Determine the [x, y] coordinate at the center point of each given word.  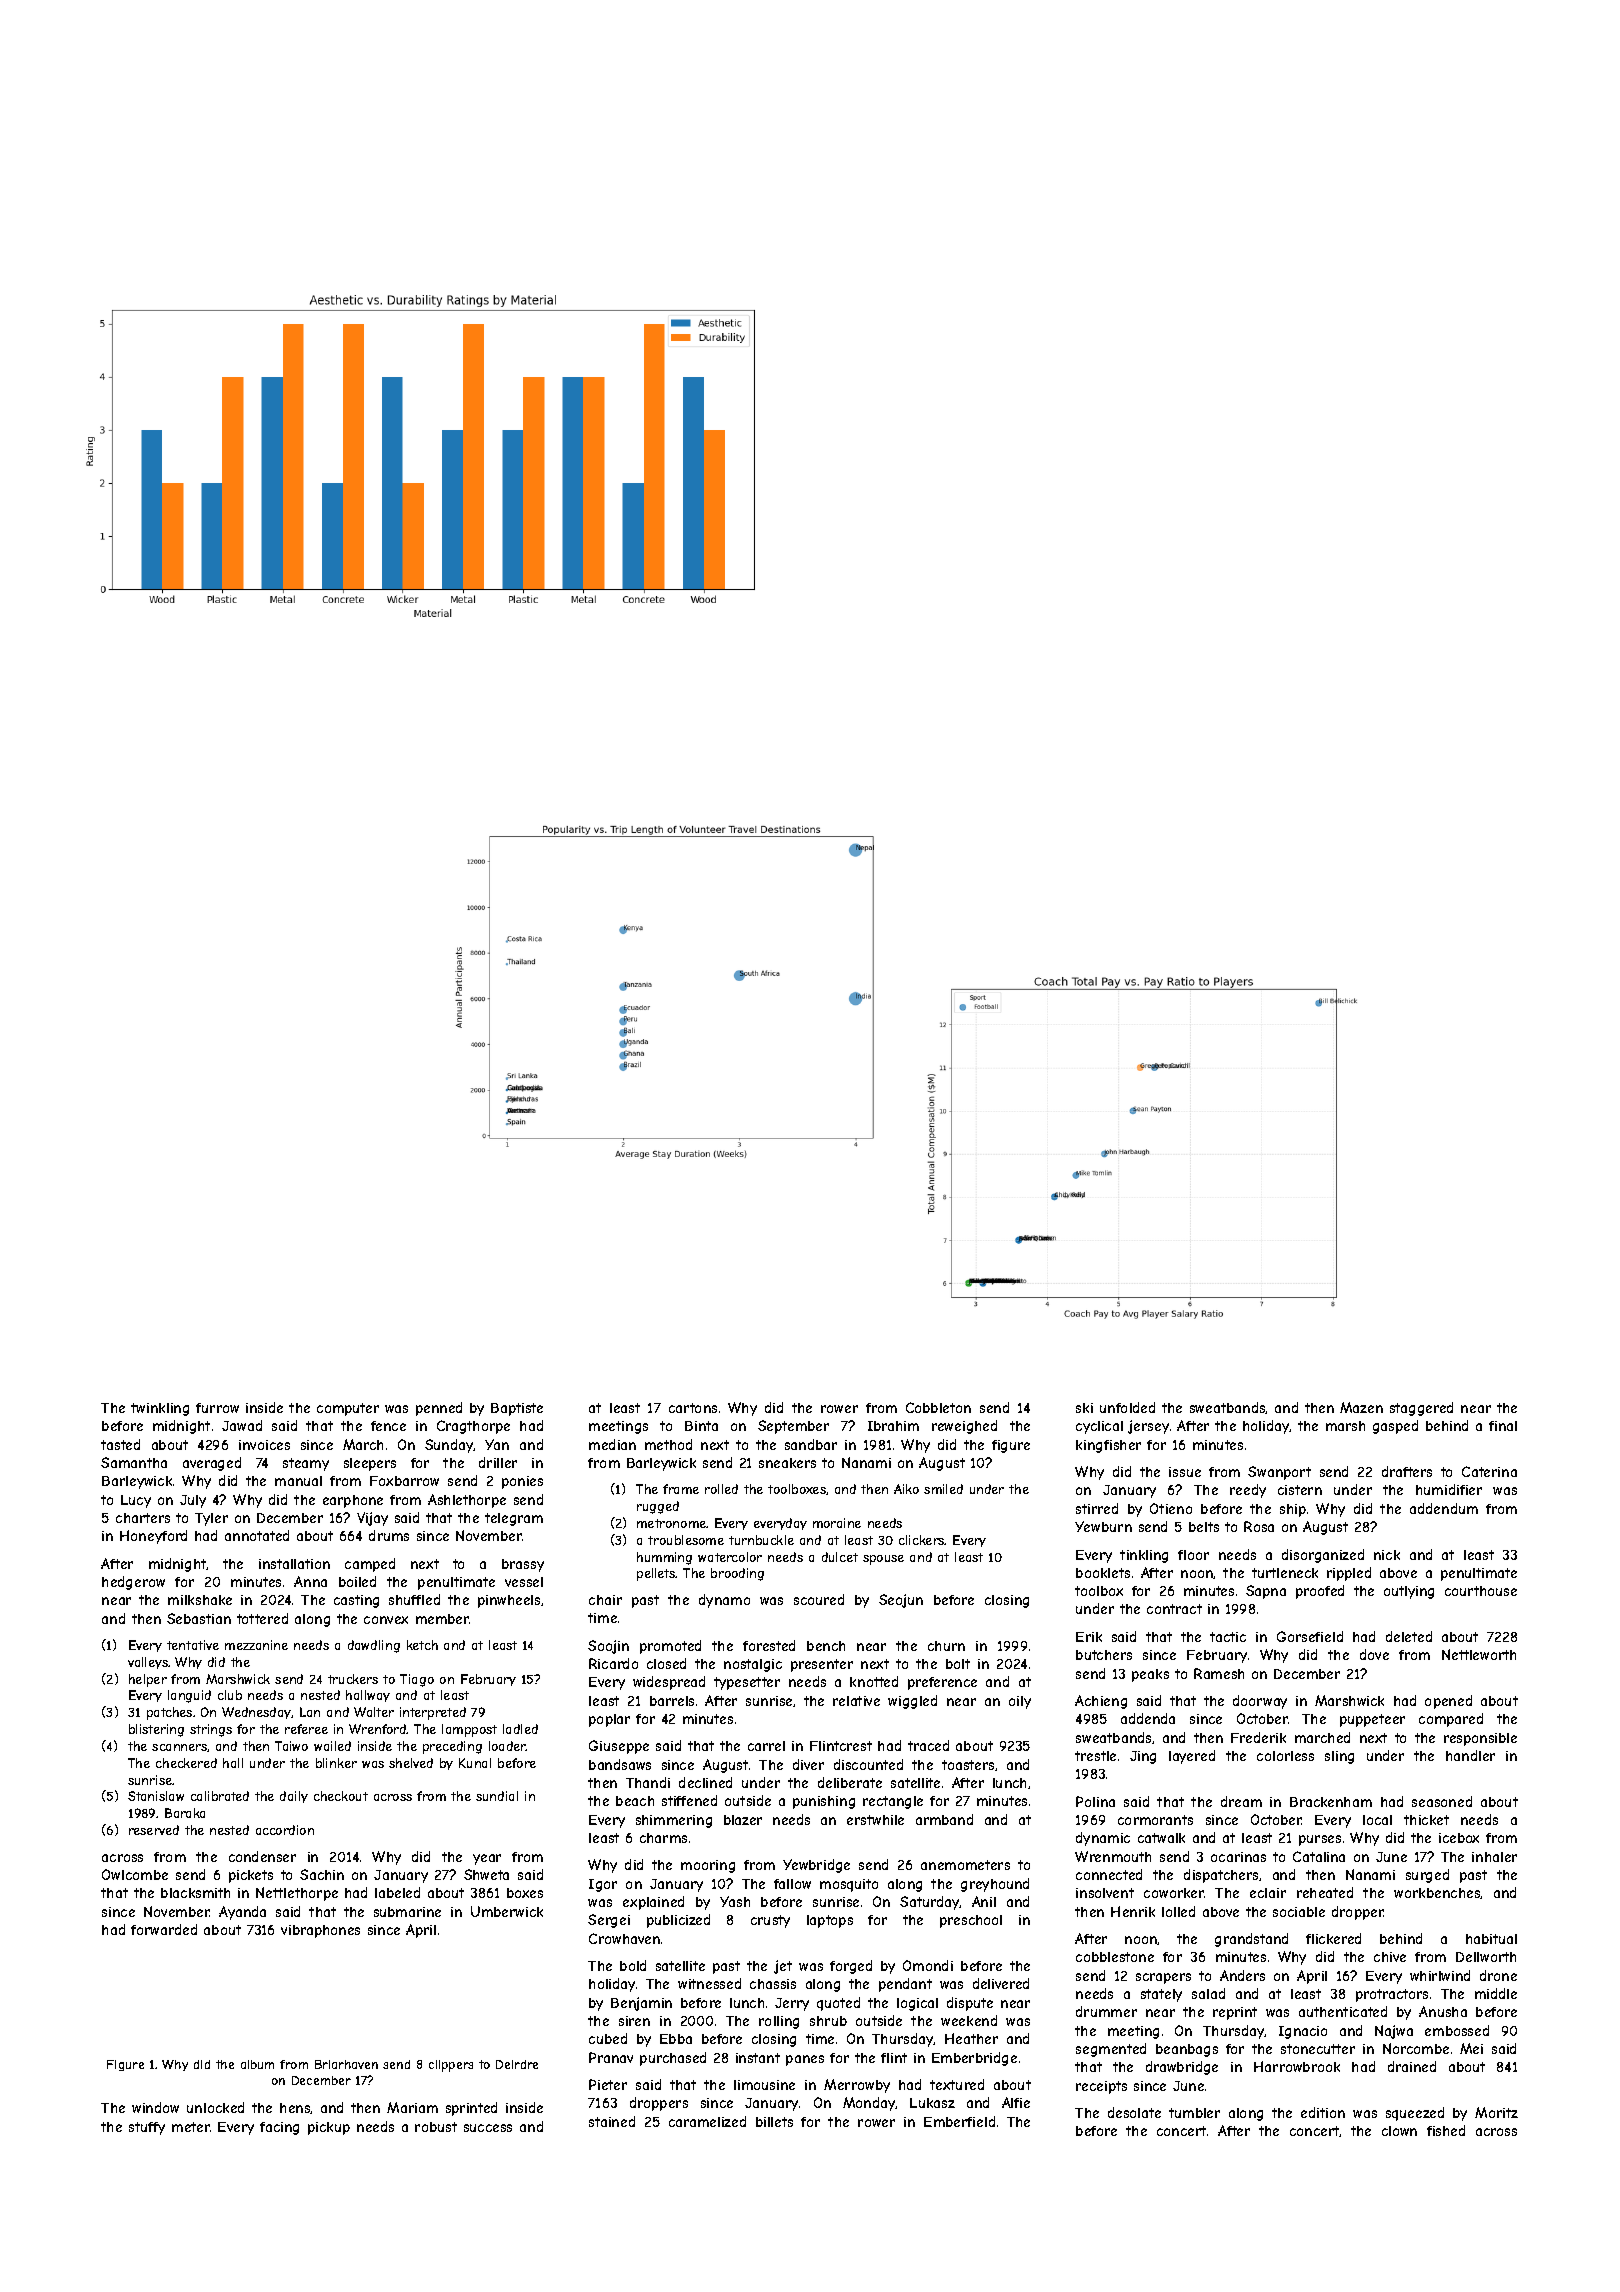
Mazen [1361, 1407]
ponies [522, 1482]
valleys [148, 1663]
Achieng [1101, 1702]
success [488, 2128]
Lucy [136, 1501]
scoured [819, 1599]
